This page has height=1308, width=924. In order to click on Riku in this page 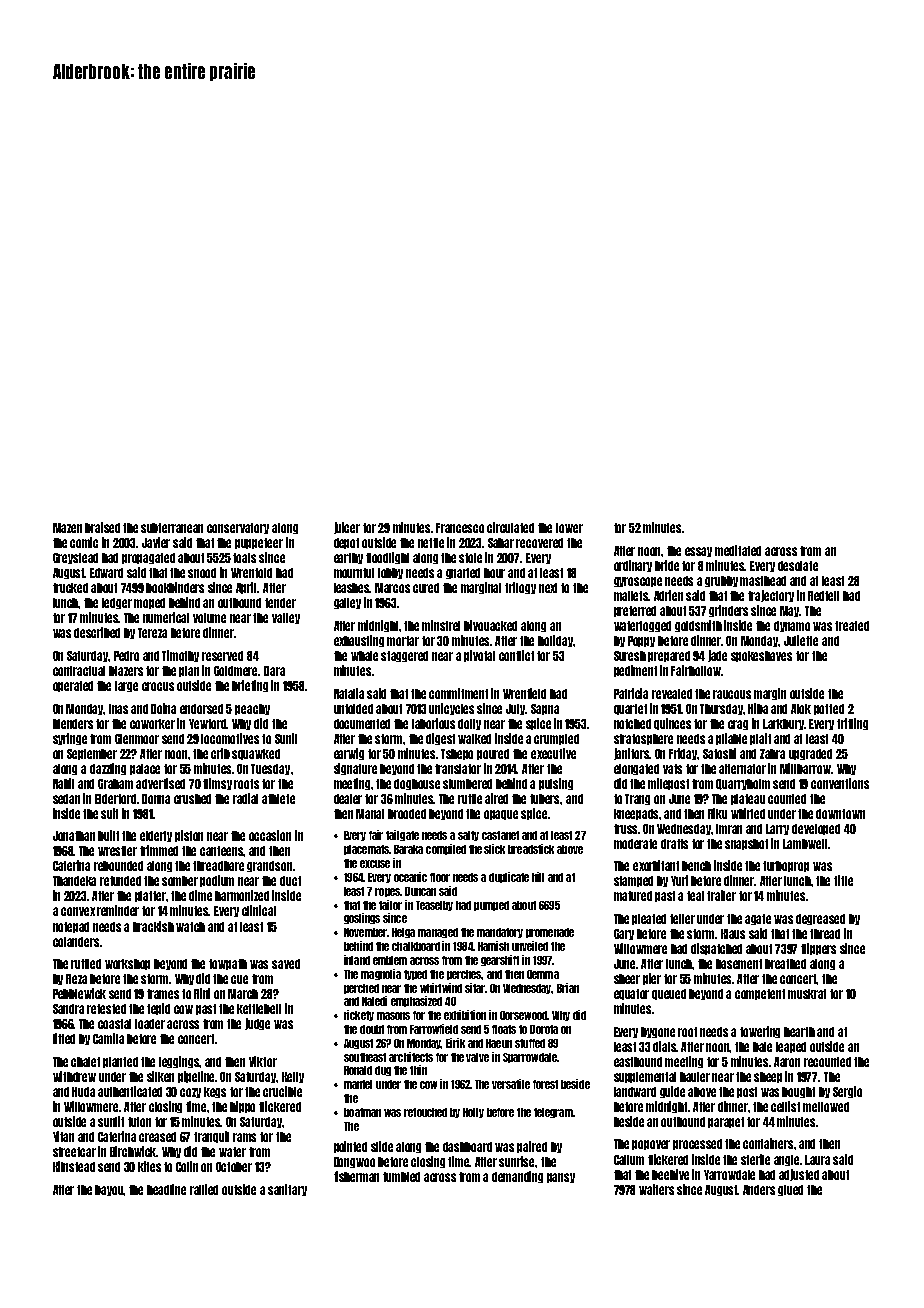, I will do `click(717, 813)`.
